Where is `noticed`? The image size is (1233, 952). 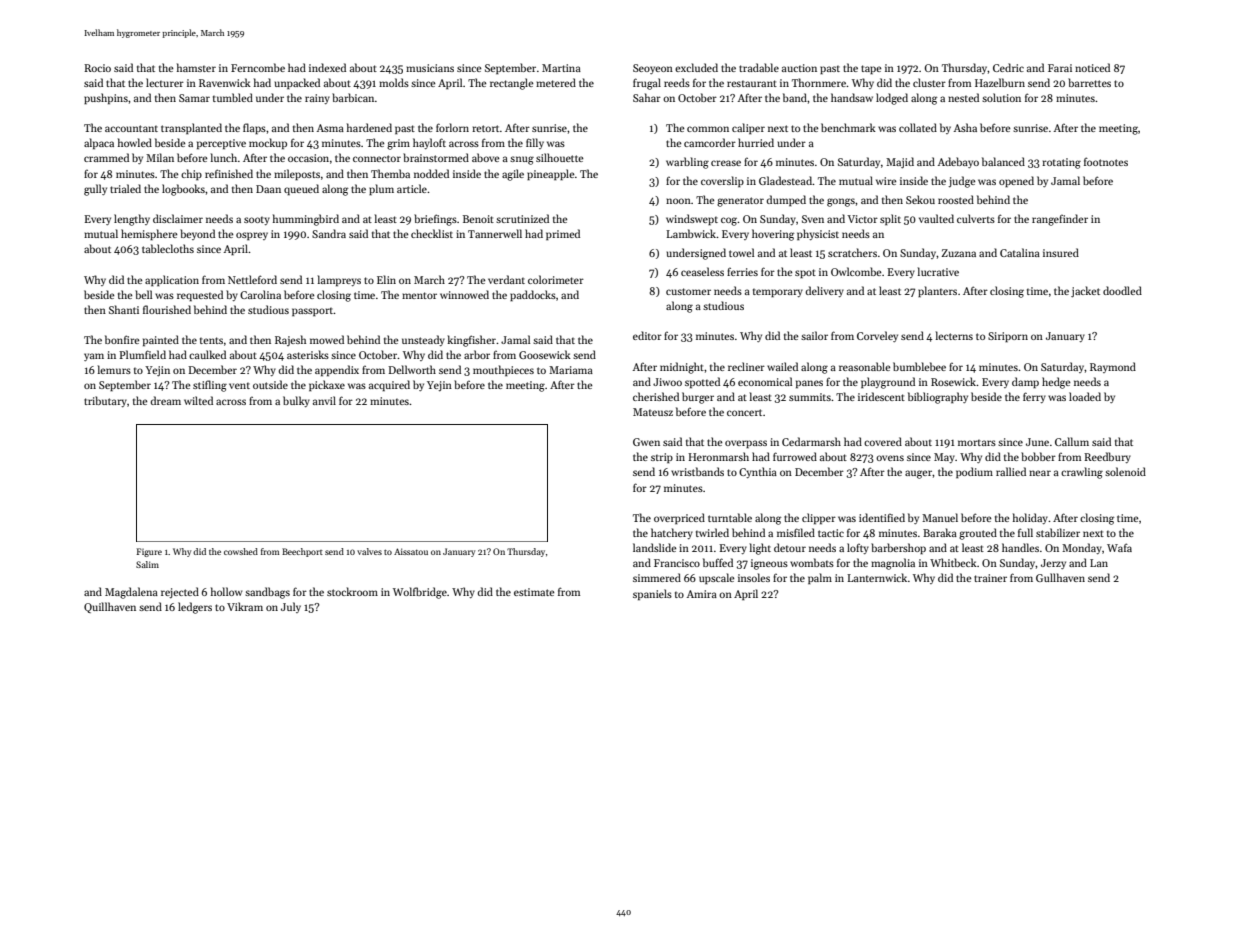
noticed is located at coordinates (1092, 67).
